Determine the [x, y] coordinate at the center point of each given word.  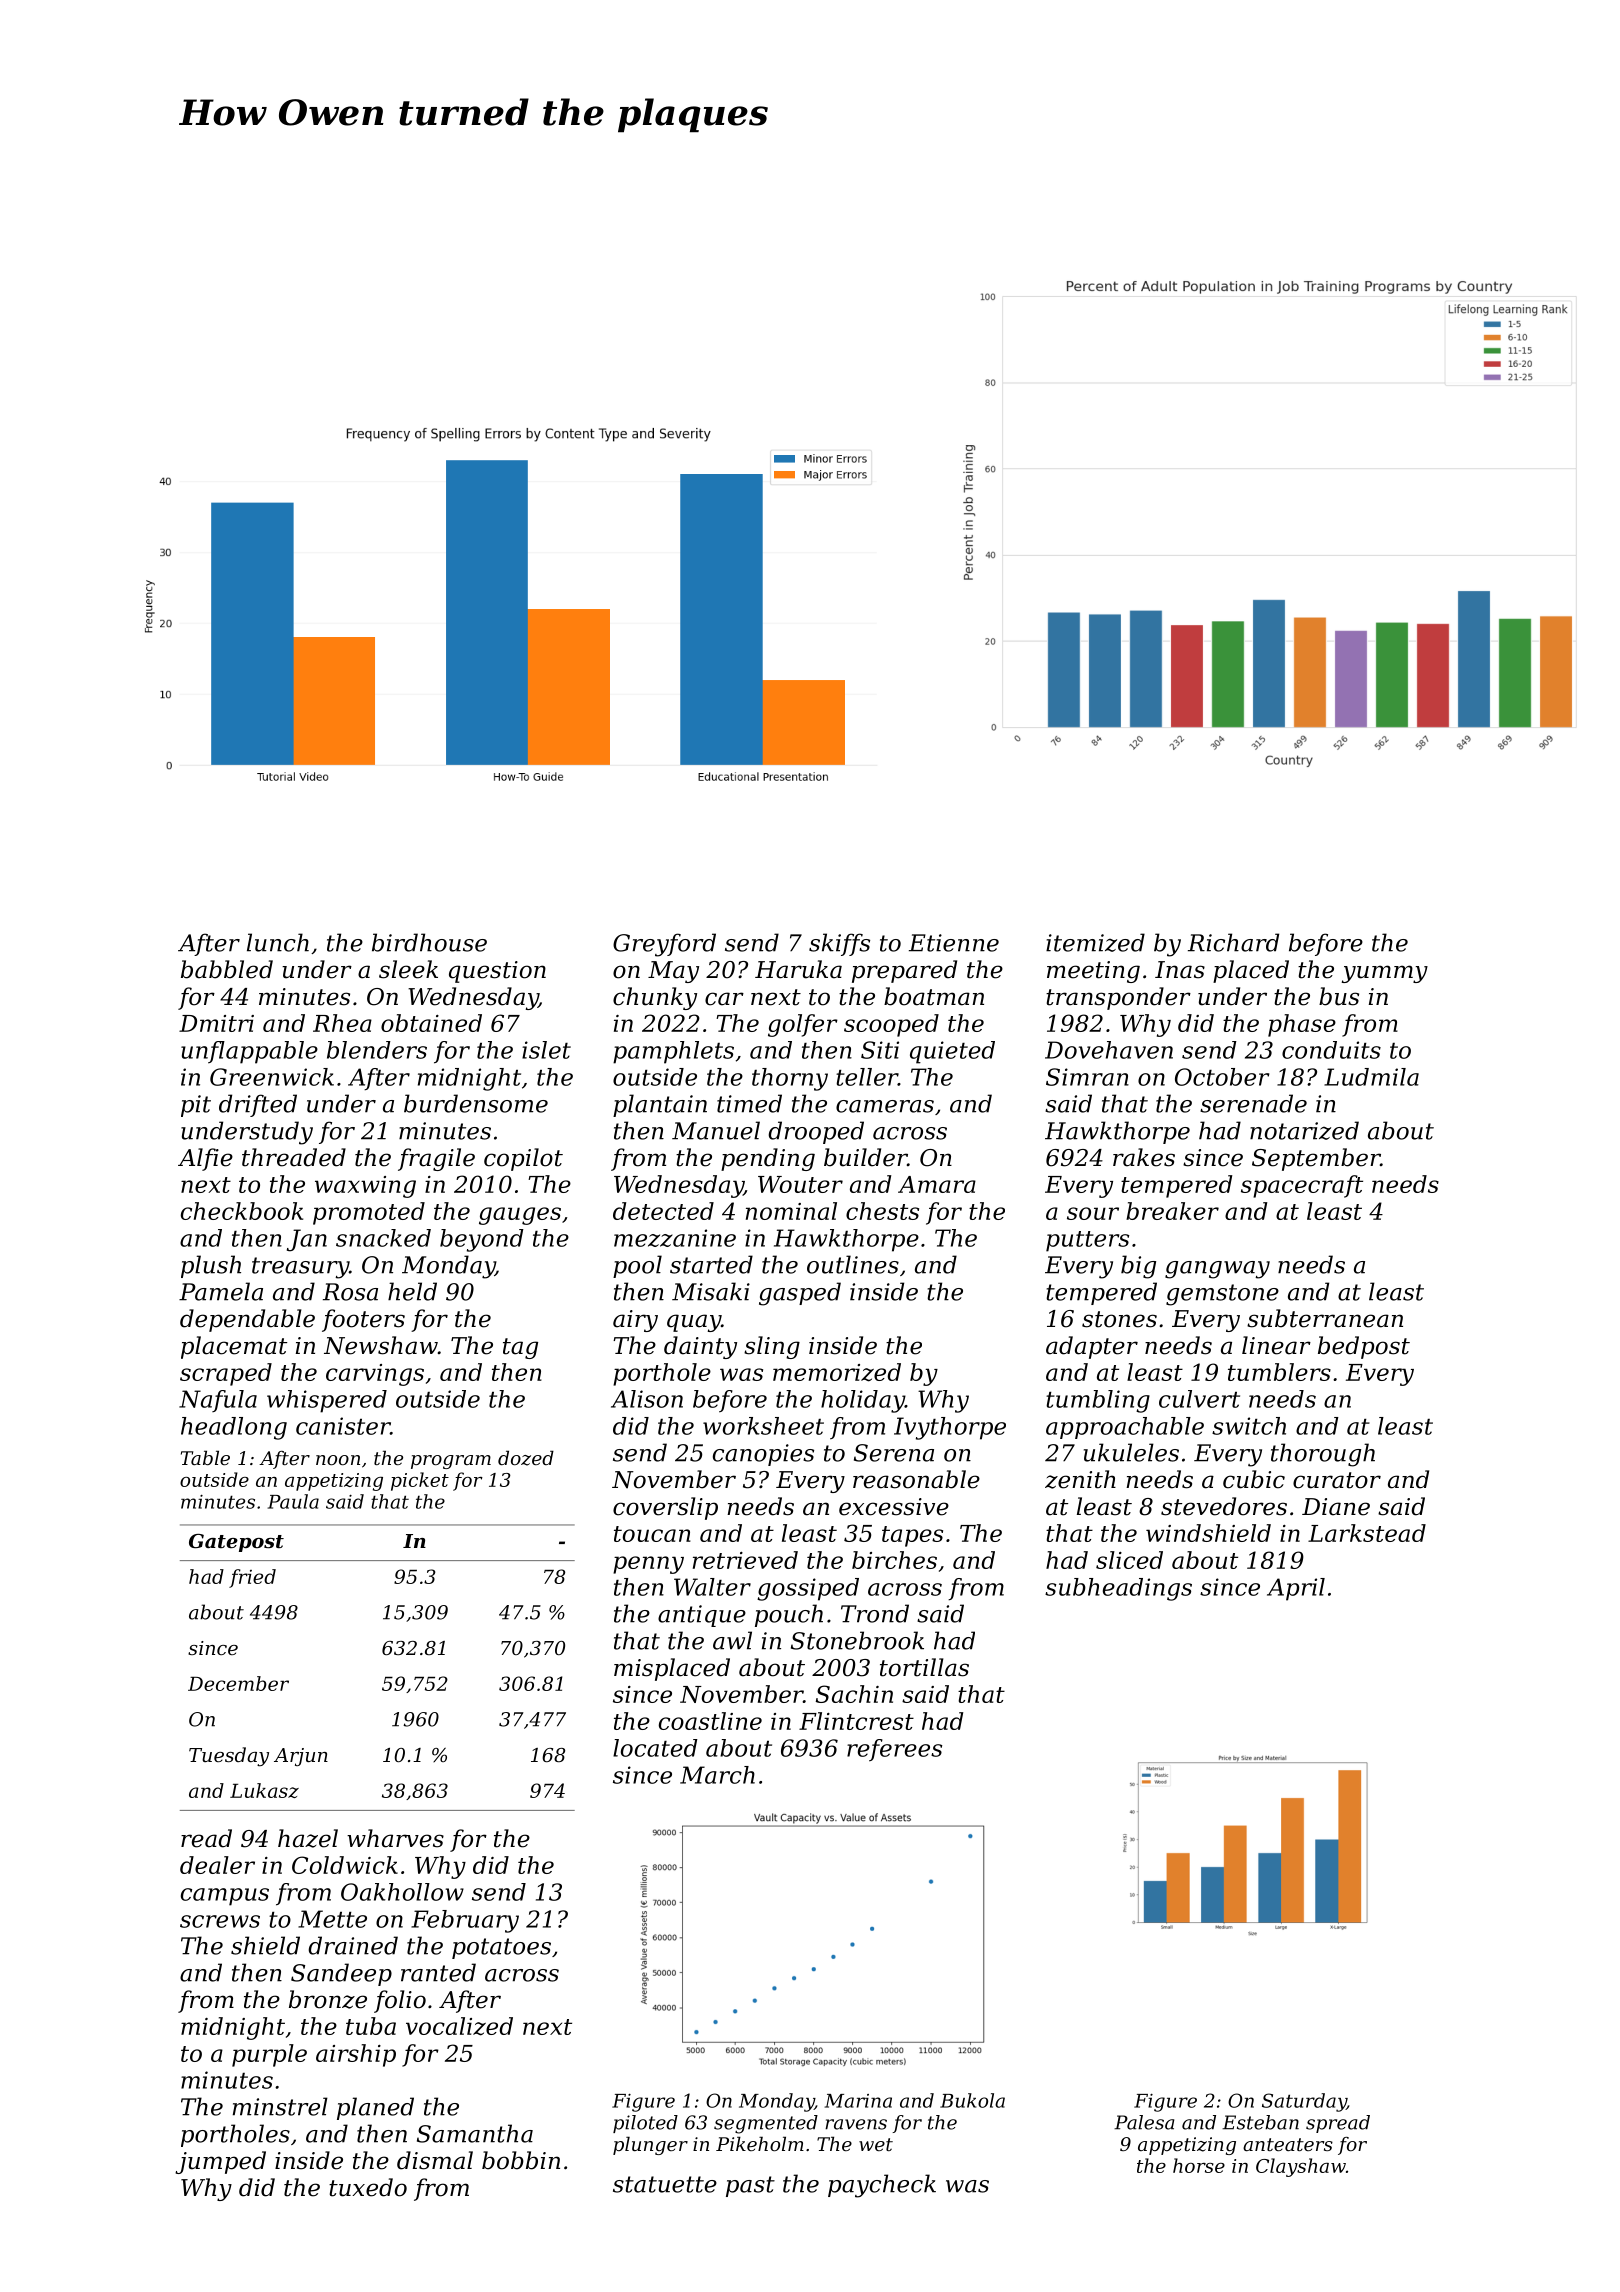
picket [420, 1481]
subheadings [1118, 1589]
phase [1302, 1025]
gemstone [1222, 1295]
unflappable [249, 1052]
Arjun [301, 1757]
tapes [912, 1536]
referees [894, 1750]
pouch [789, 1615]
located [655, 1748]
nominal [791, 1211]
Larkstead [1367, 1533]
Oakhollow [402, 1892]
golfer [803, 1025]
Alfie [205, 1159]
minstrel [280, 2106]
